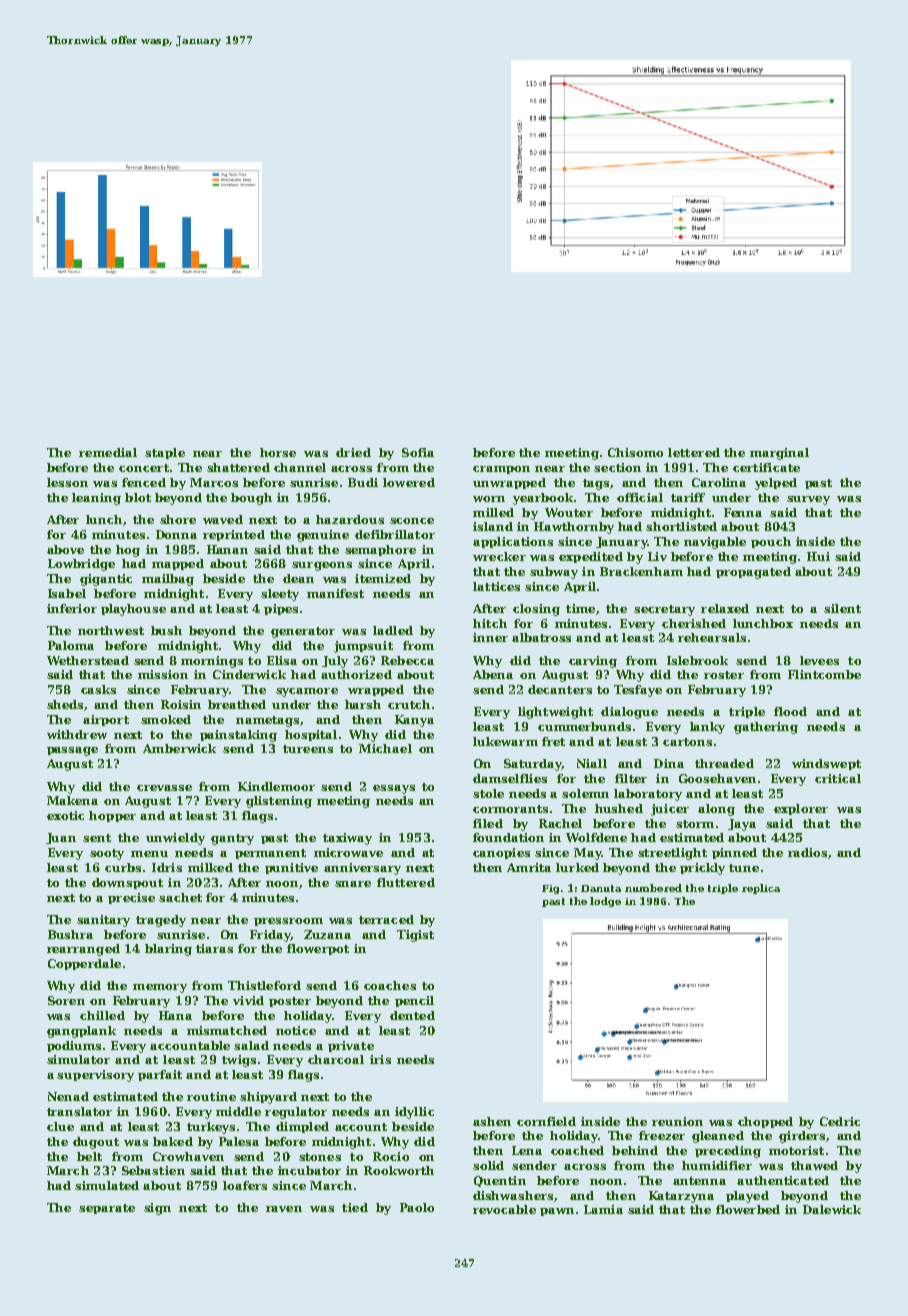  Describe the element at coordinates (102, 1015) in the screenshot. I see `chilled` at that location.
